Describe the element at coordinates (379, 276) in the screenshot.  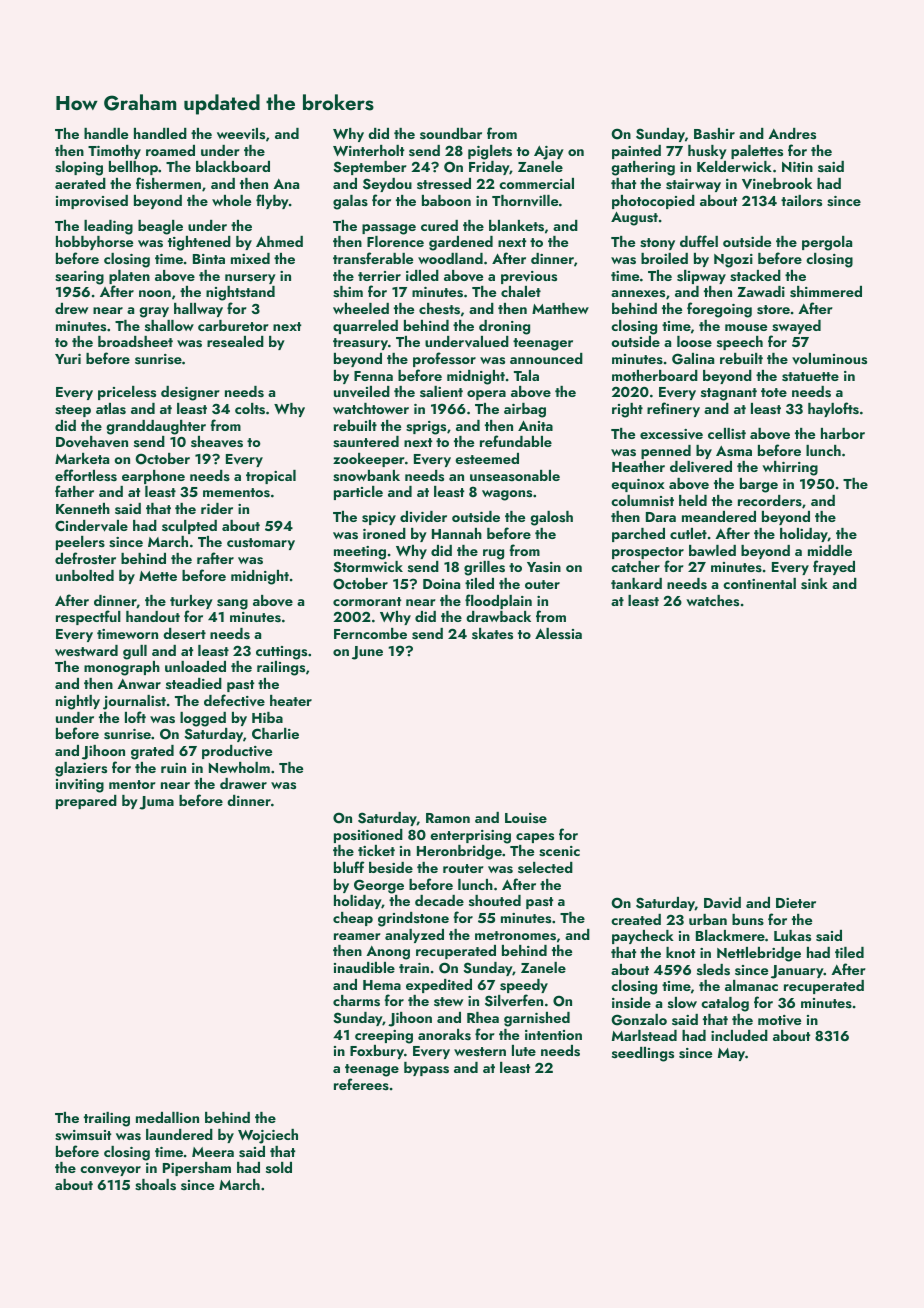
I see `terrier` at that location.
